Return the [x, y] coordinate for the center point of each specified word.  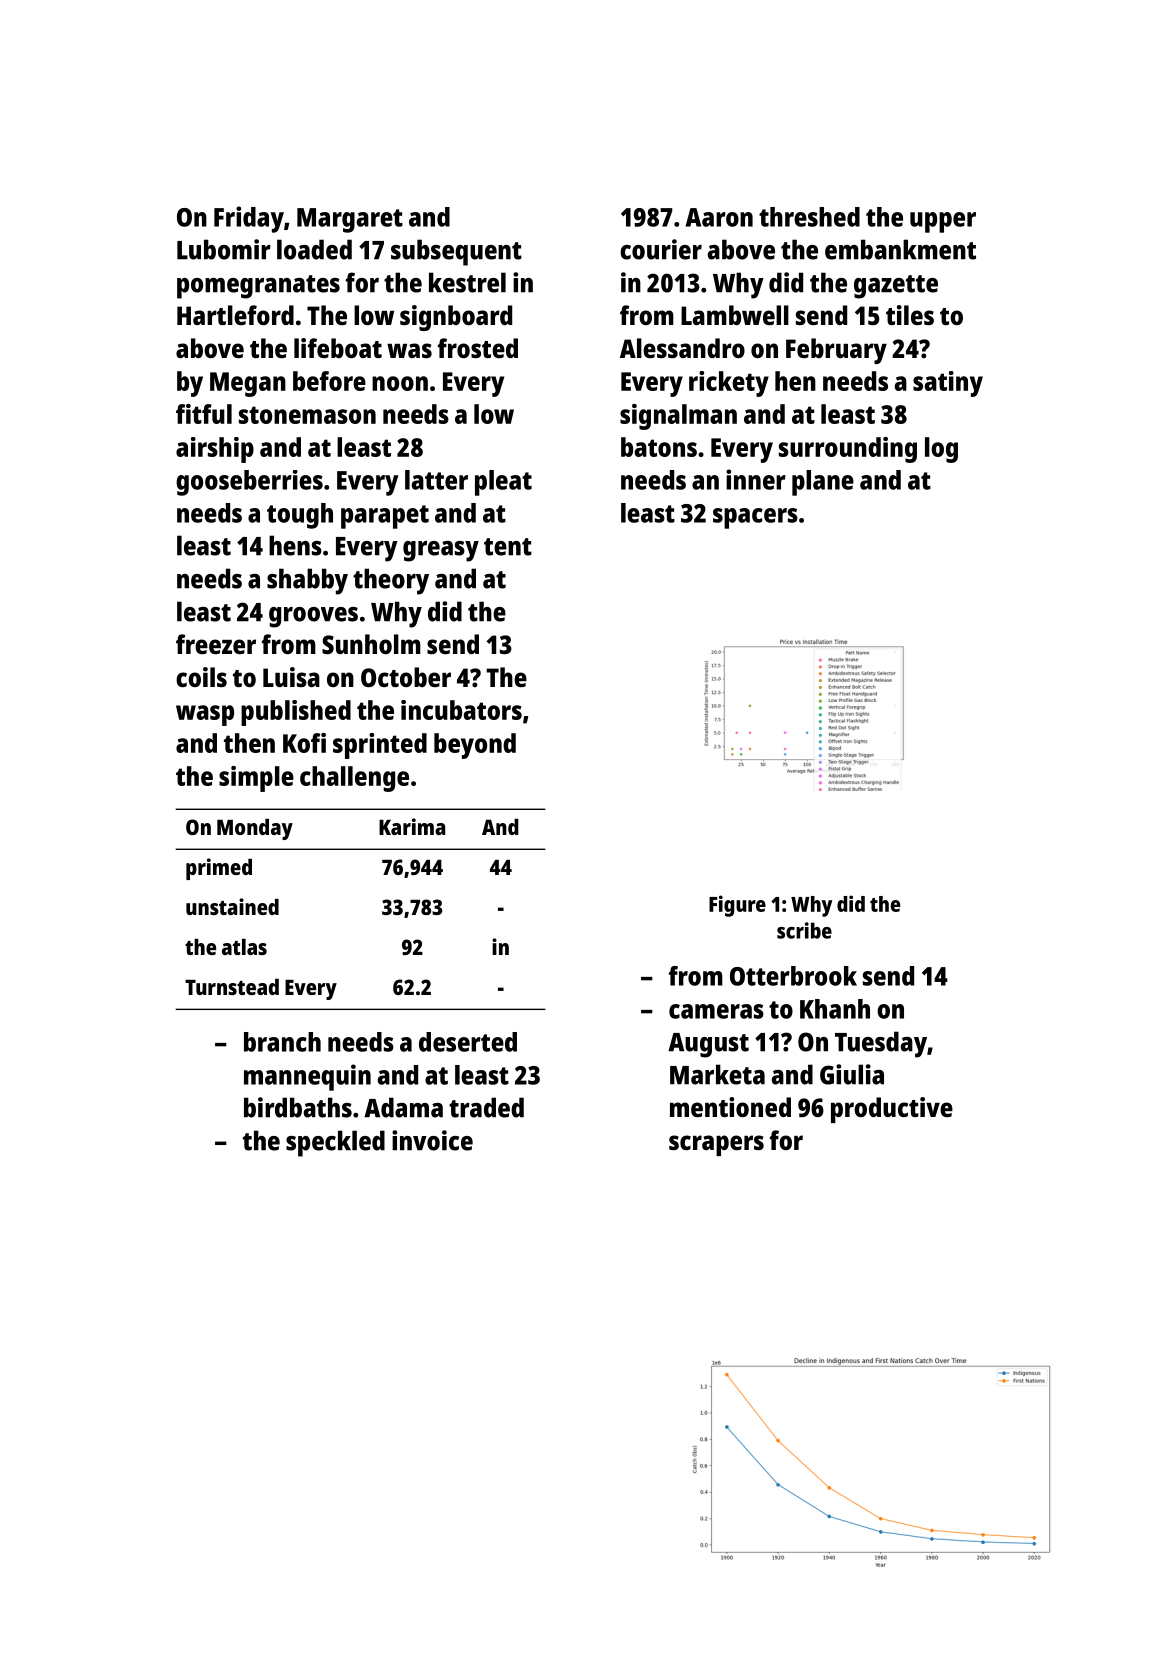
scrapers [716, 1145]
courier [661, 249]
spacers [755, 518]
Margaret [350, 220]
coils [201, 677]
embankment [900, 249]
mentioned [730, 1107]
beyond [475, 746]
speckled [335, 1143]
